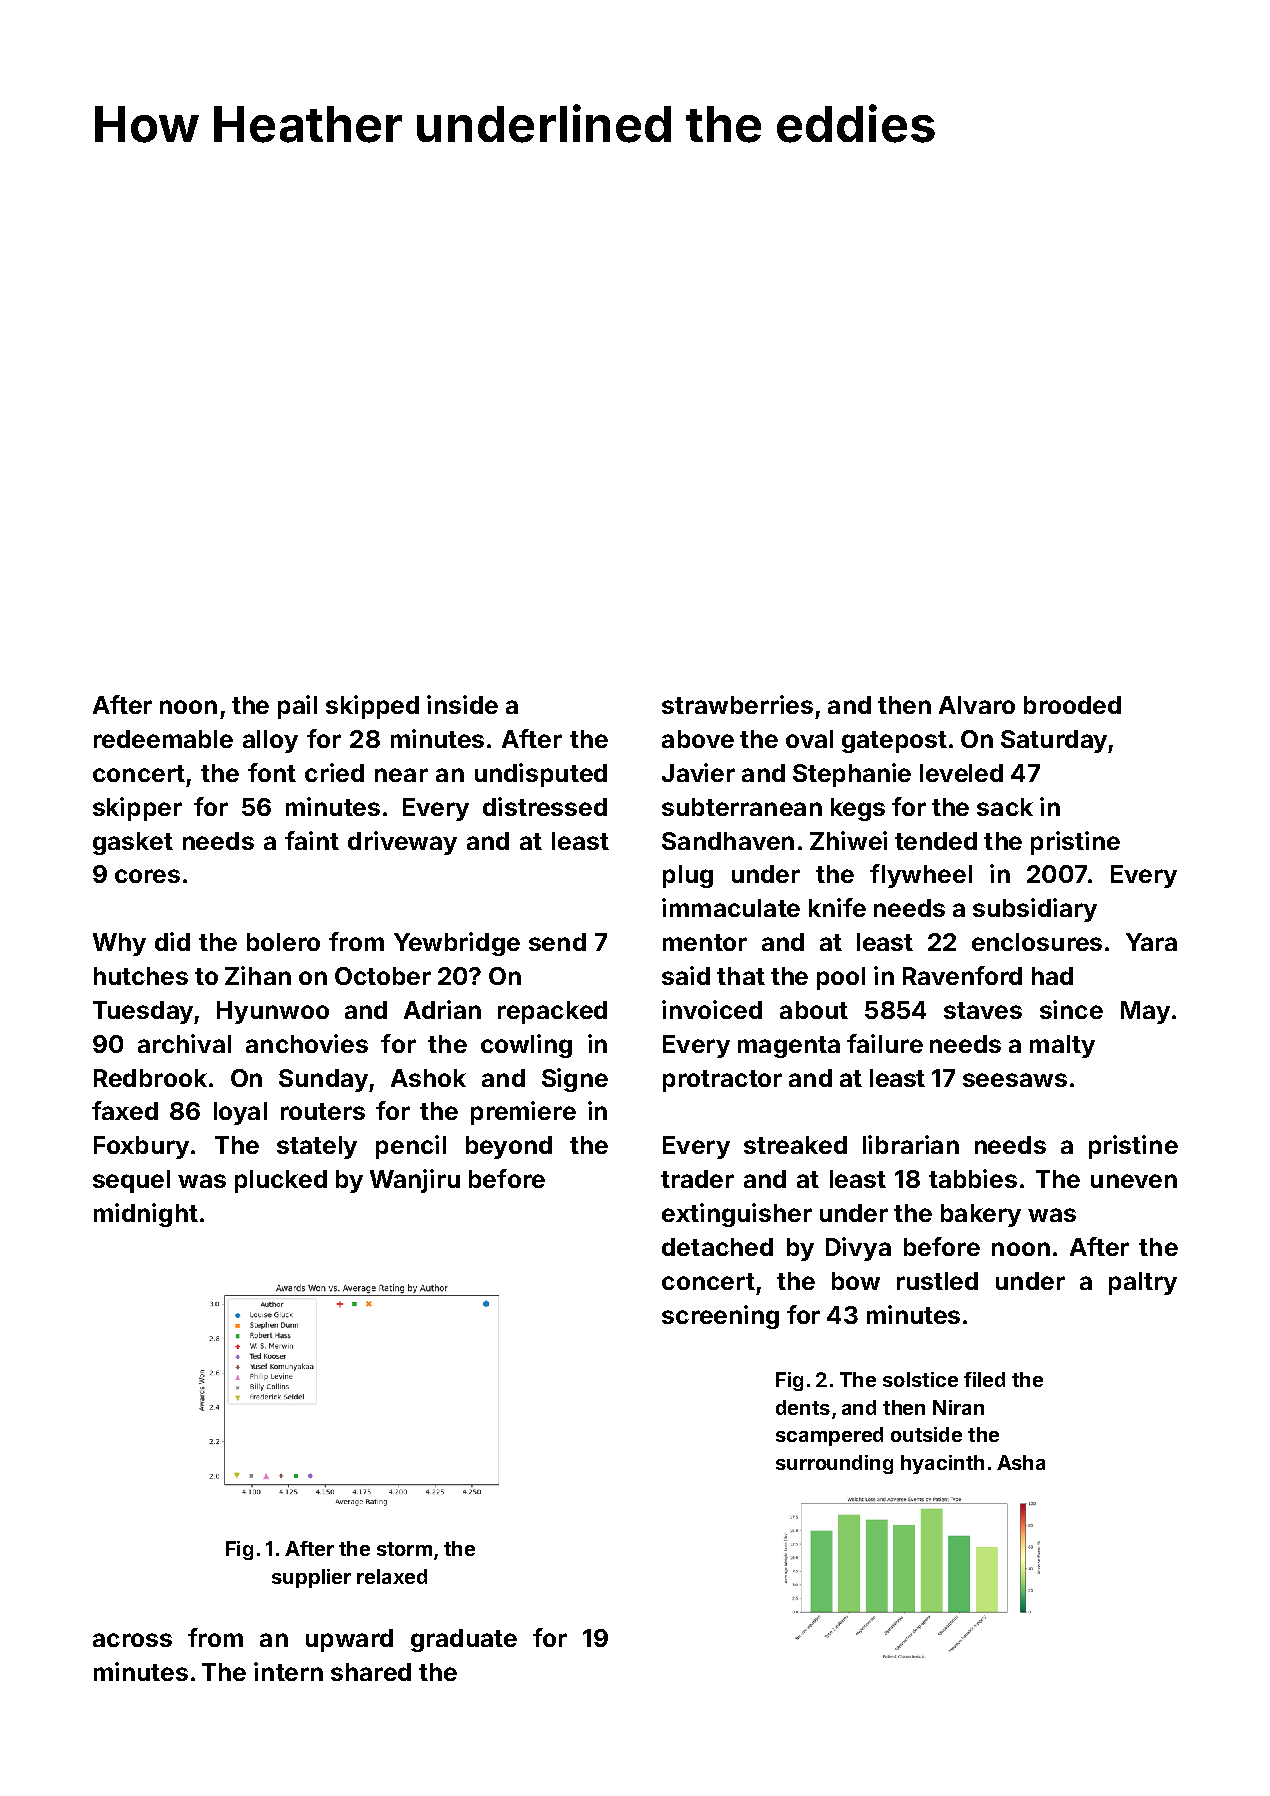 This screenshot has width=1270, height=1796. What do you see at coordinates (809, 739) in the screenshot?
I see `oval` at bounding box center [809, 739].
